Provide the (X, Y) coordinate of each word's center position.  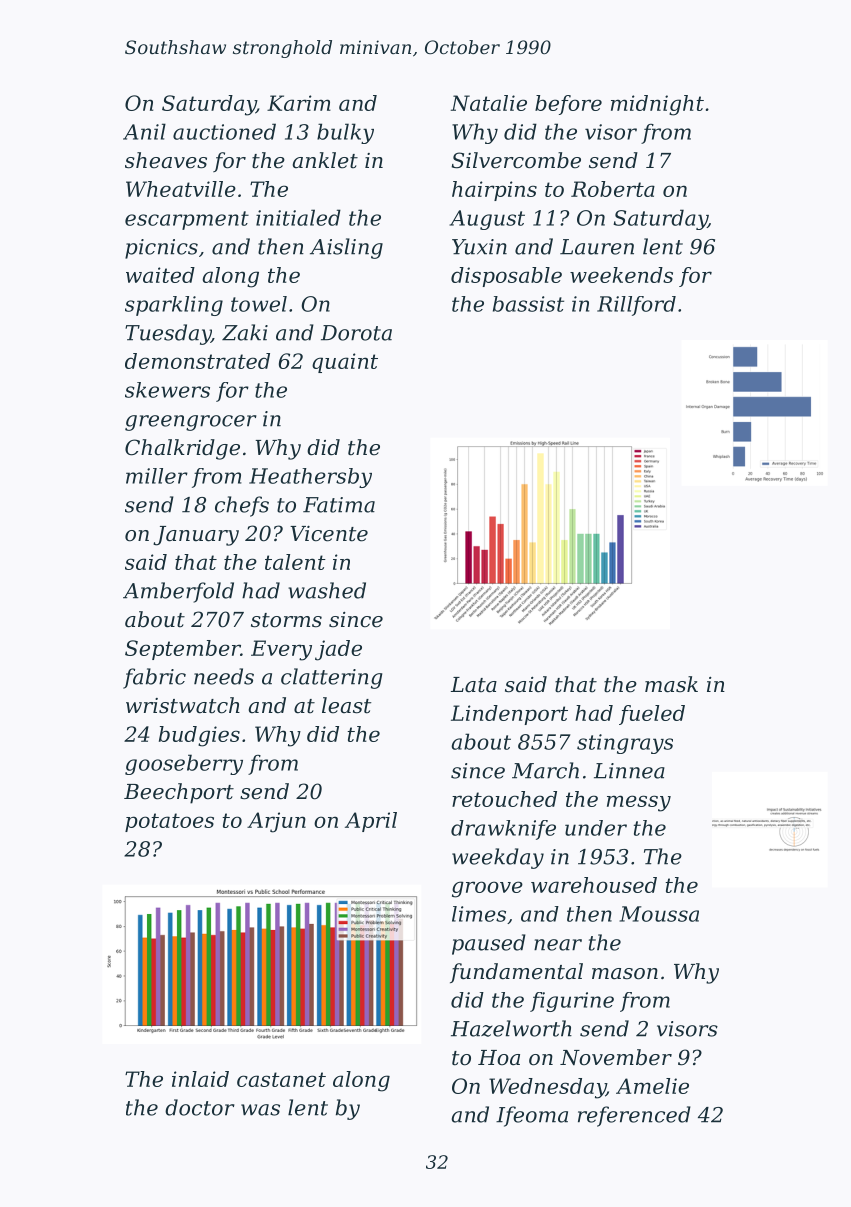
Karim (299, 103)
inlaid (200, 1079)
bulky (345, 133)
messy (639, 803)
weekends (621, 275)
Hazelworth (511, 1028)
